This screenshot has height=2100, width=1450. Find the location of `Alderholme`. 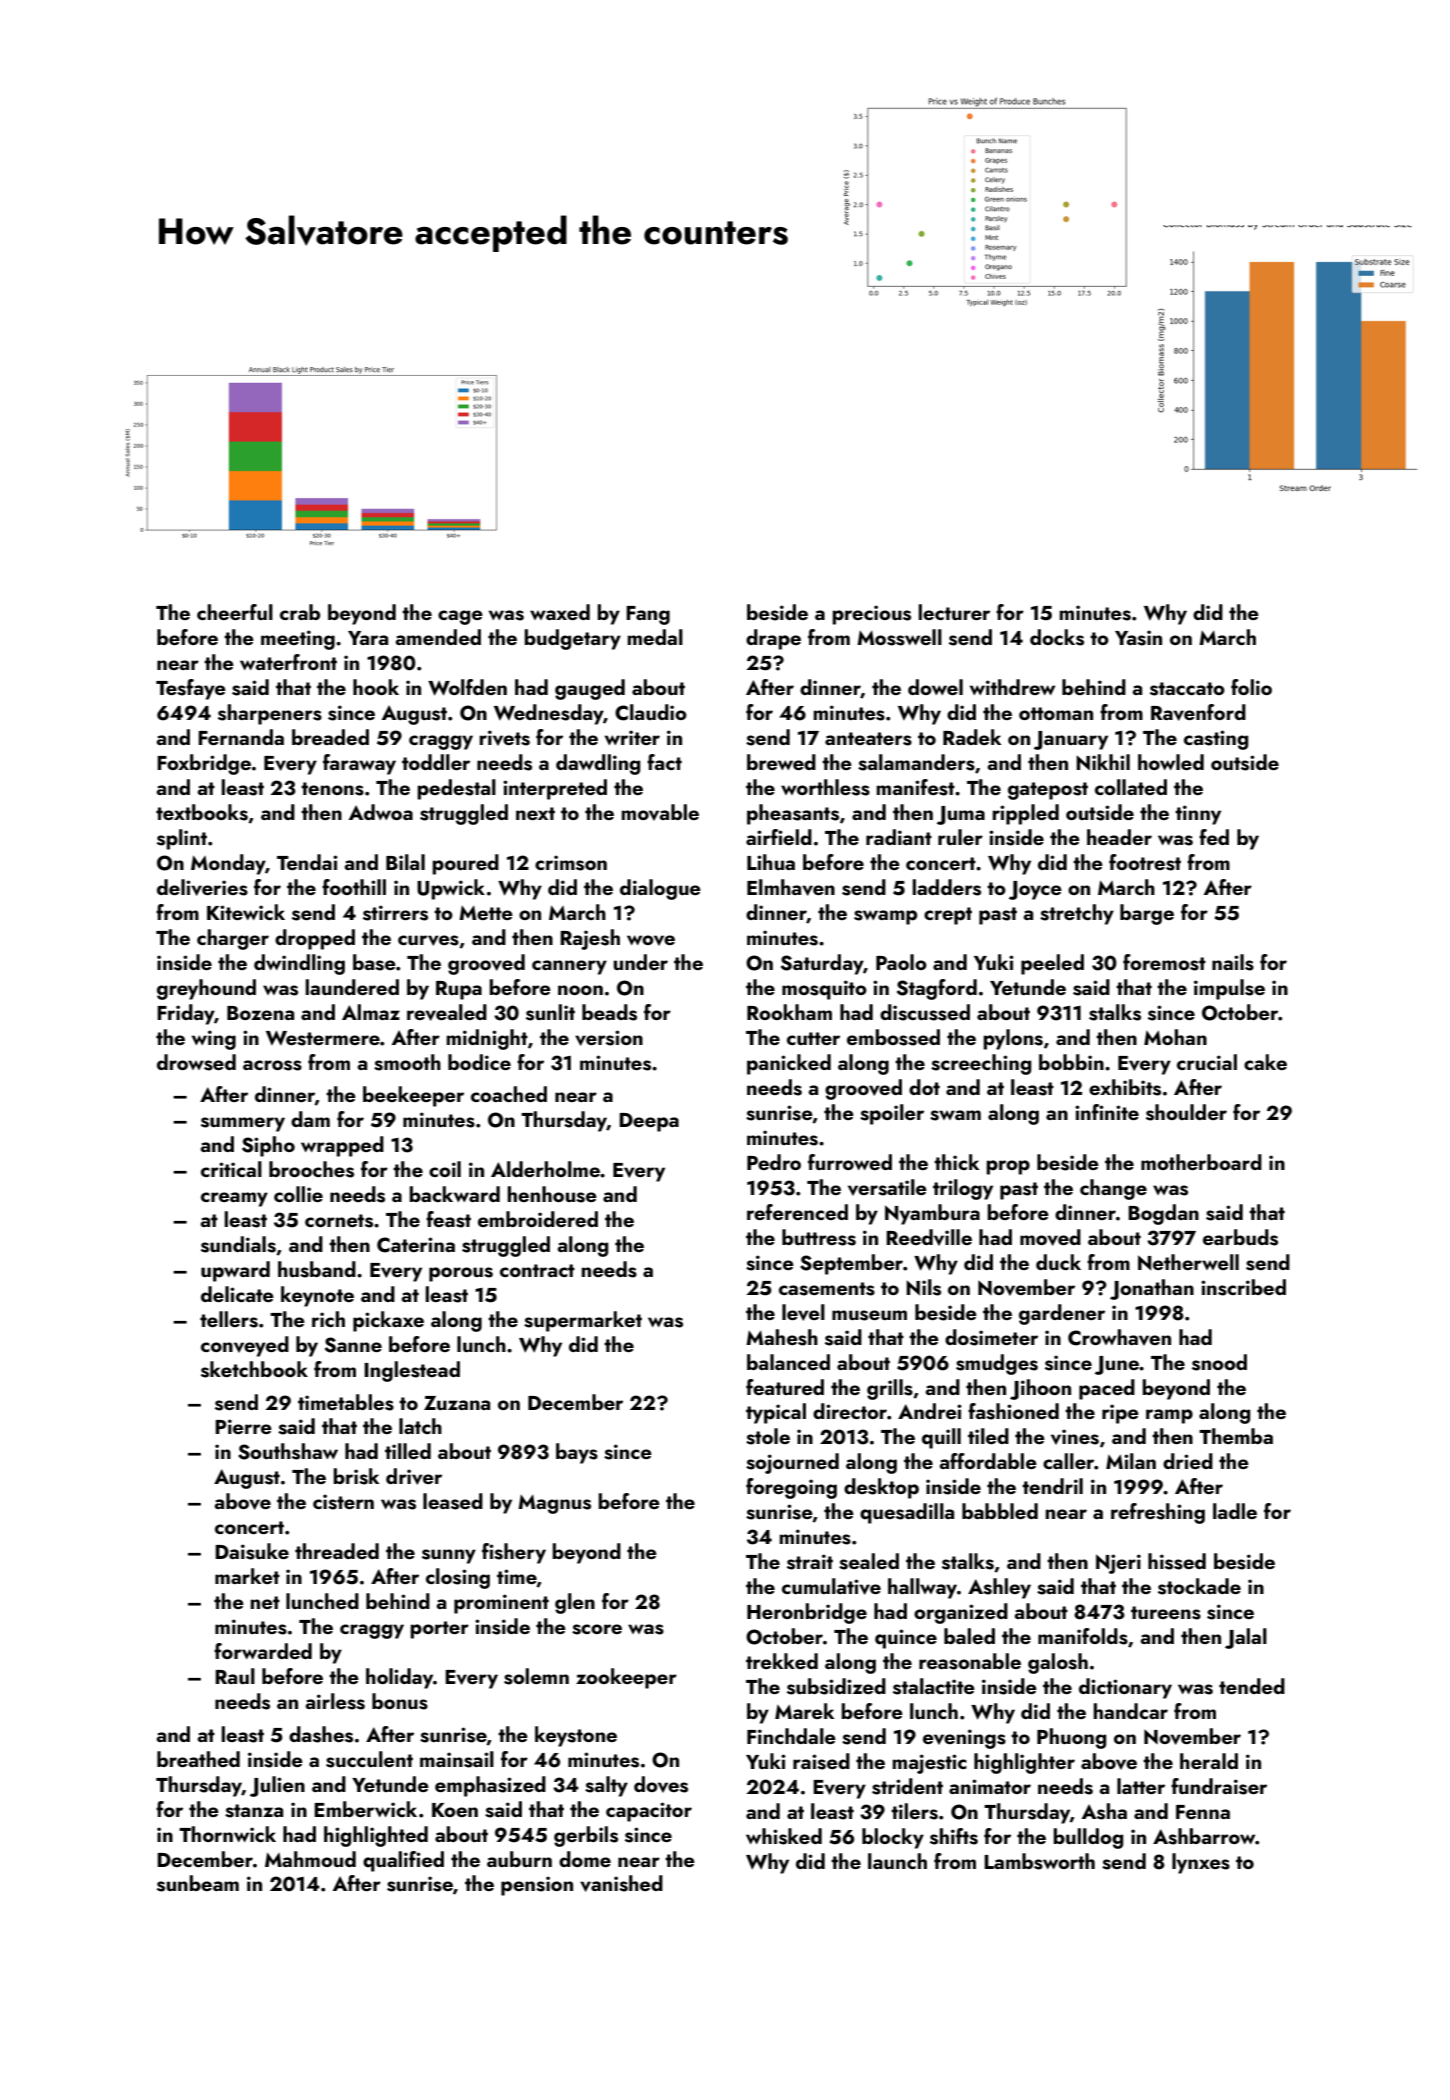

Alderholme is located at coordinates (545, 1169).
